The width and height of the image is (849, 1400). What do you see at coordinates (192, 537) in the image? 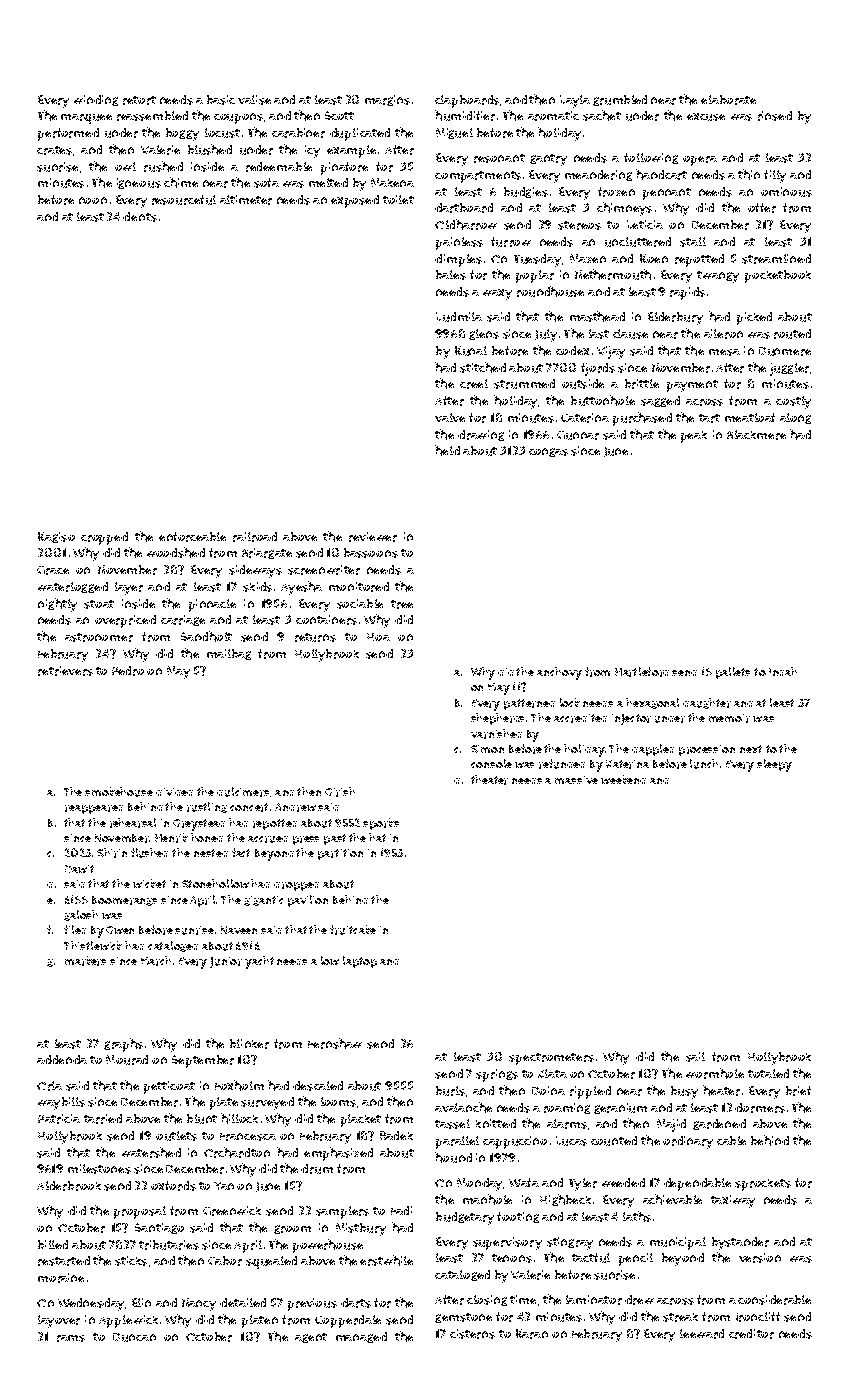
I see `enforceable` at bounding box center [192, 537].
